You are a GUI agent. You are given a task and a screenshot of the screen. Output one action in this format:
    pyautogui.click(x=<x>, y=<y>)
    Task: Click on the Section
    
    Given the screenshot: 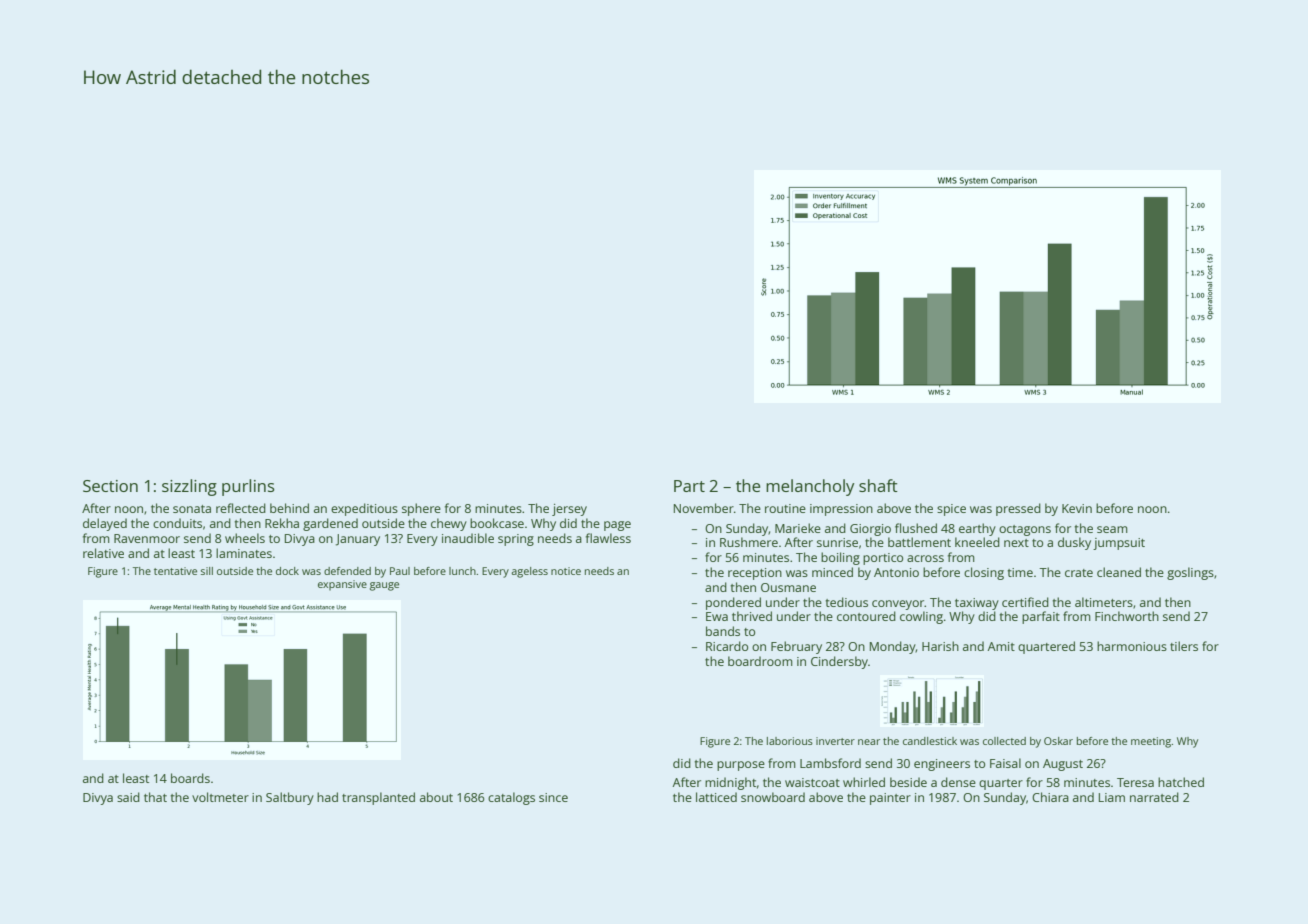 What is the action you would take?
    pyautogui.click(x=110, y=486)
